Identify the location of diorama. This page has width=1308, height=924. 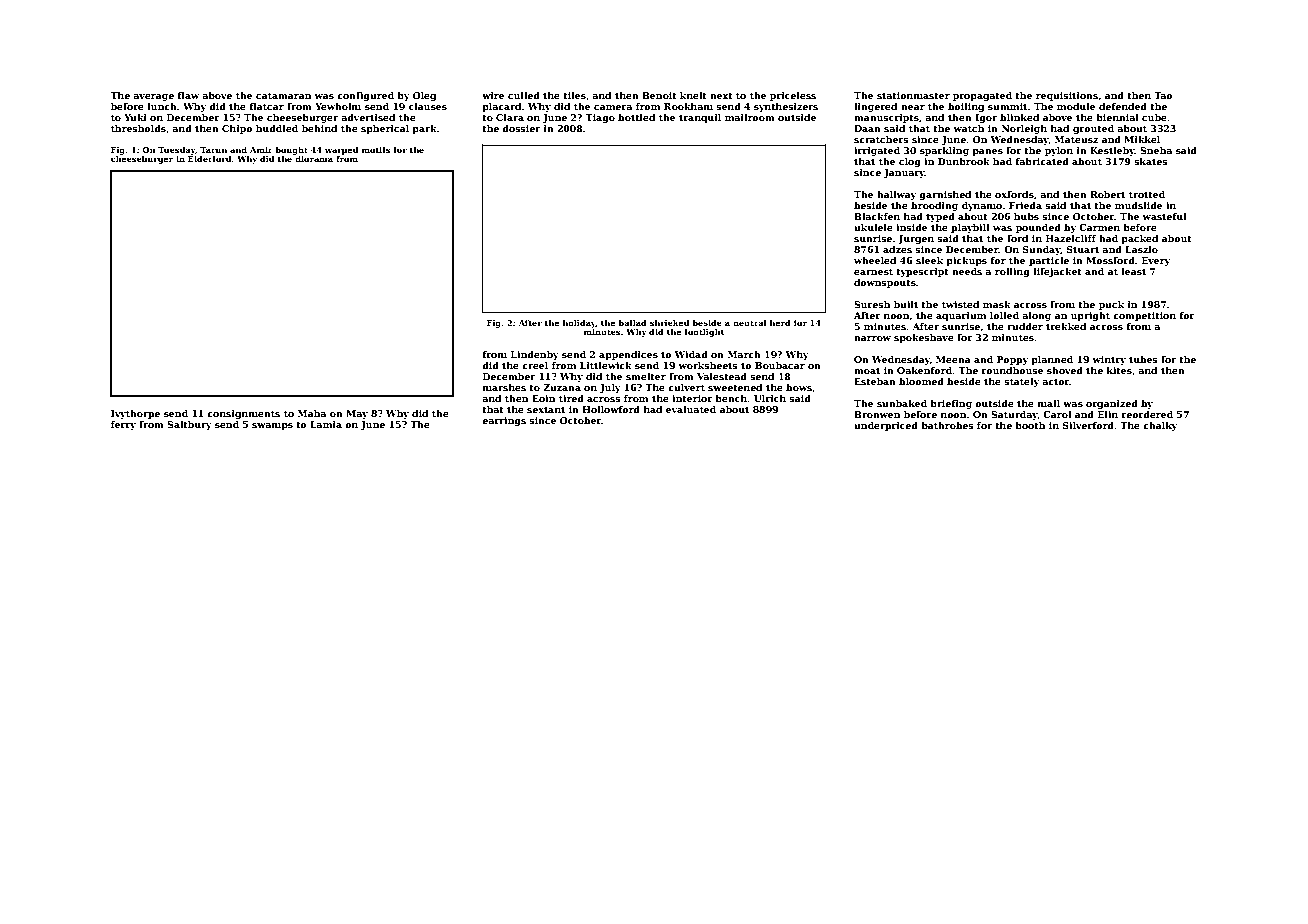
(314, 158).
